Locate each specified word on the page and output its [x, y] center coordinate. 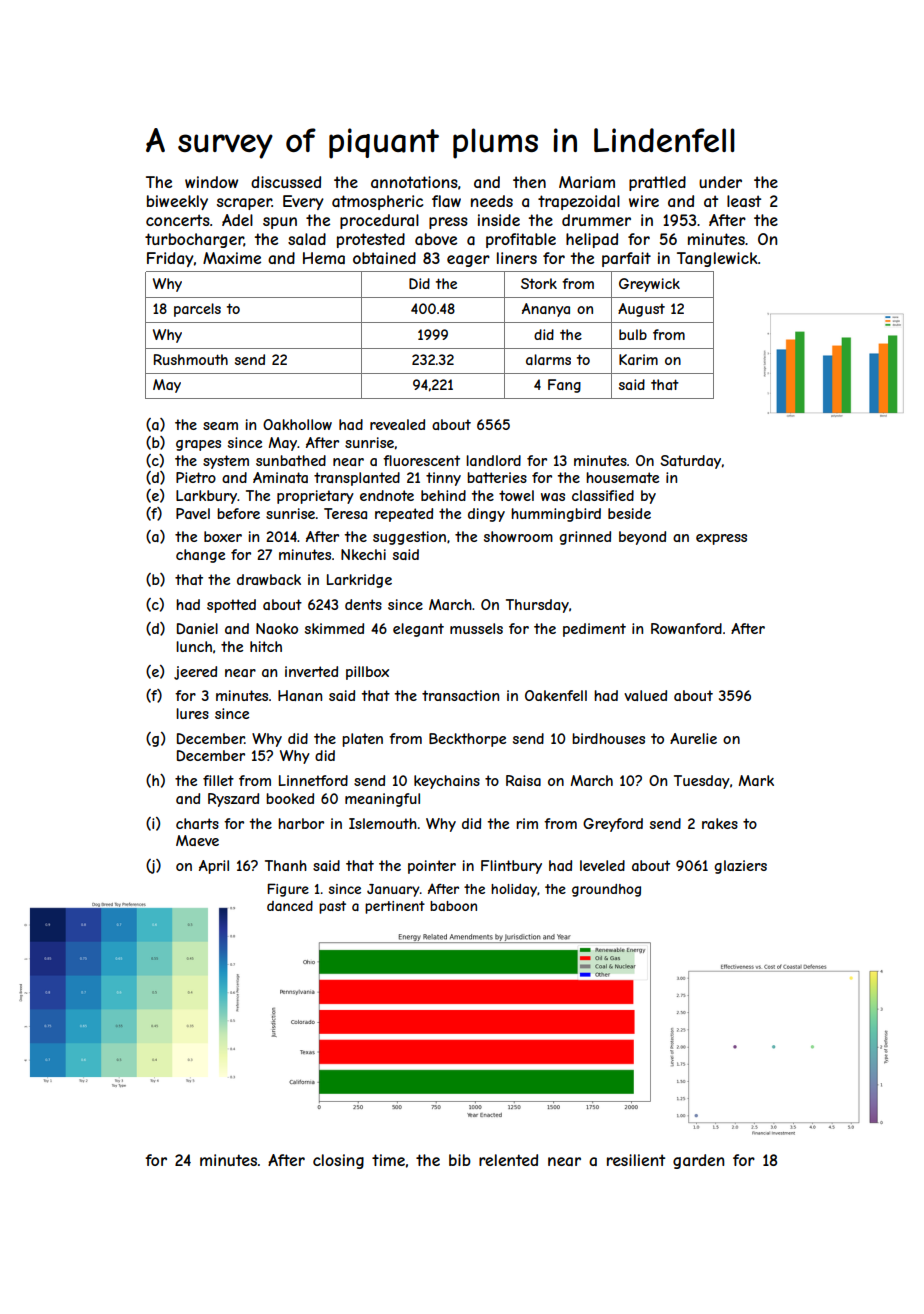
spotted [231, 606]
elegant [418, 630]
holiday [514, 890]
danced [290, 906]
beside [629, 513]
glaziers [740, 867]
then [529, 182]
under [720, 182]
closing [338, 1161]
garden [699, 1161]
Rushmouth [191, 359]
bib [460, 1160]
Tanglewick [717, 259]
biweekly [177, 202]
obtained [384, 258]
